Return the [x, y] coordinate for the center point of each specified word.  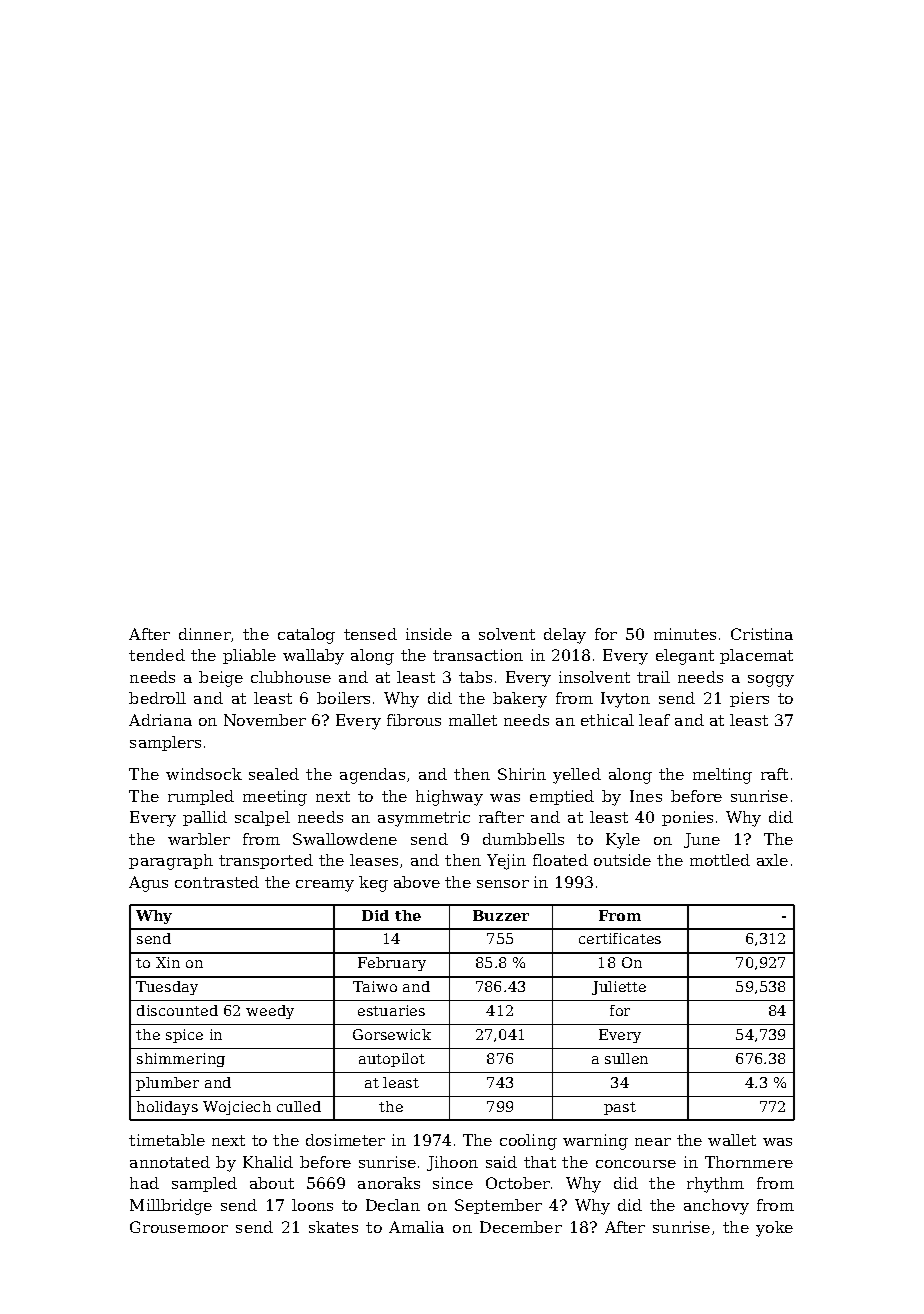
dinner [205, 634]
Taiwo [375, 986]
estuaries [391, 1010]
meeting [275, 798]
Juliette [619, 988]
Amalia [416, 1227]
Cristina [762, 634]
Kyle [623, 841]
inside [429, 634]
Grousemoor [179, 1227]
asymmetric [424, 819]
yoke [774, 1229]
